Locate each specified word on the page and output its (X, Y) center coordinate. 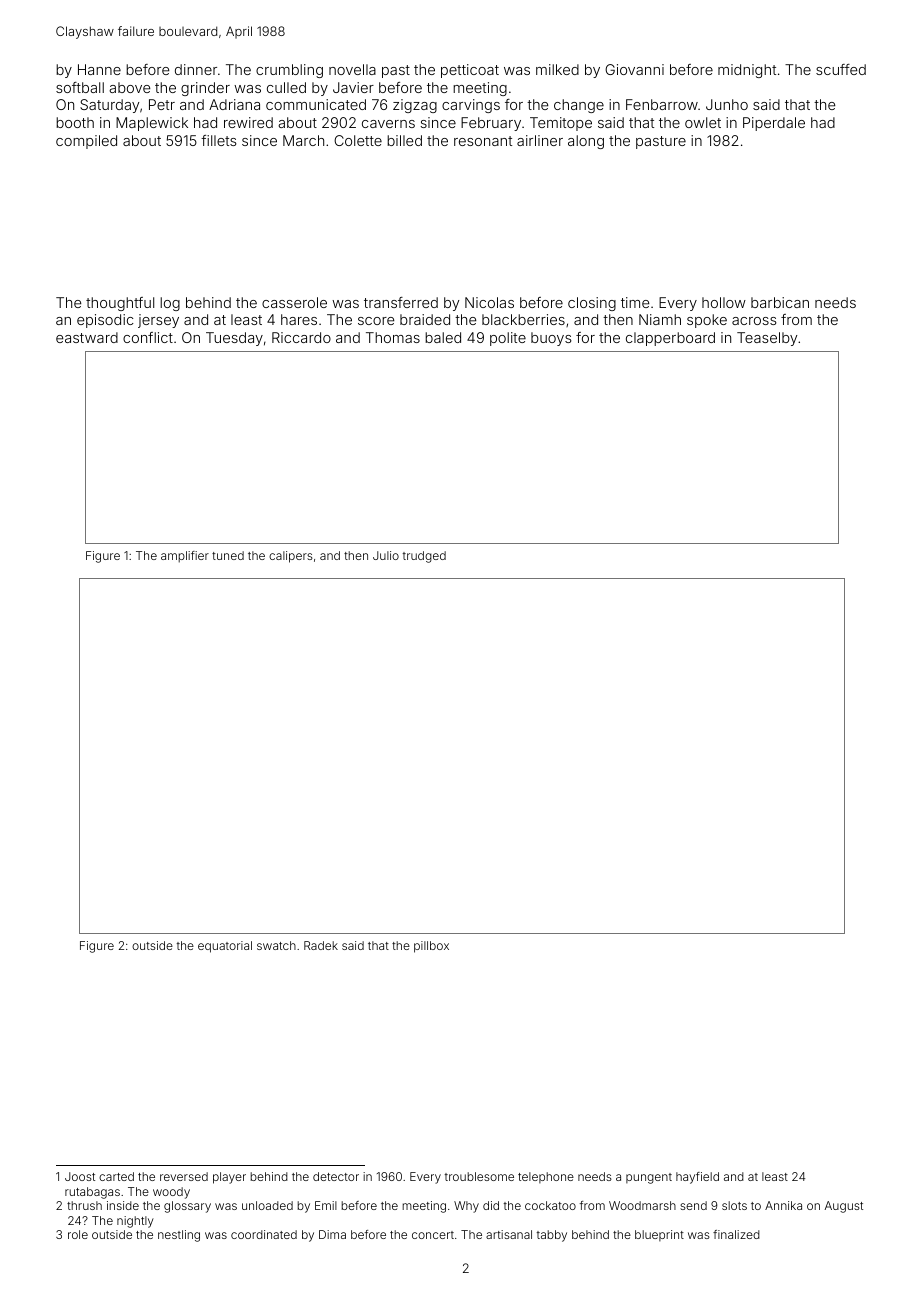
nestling (179, 1236)
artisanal (509, 1234)
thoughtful (120, 304)
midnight (747, 71)
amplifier (185, 557)
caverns (388, 124)
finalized (736, 1234)
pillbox (431, 947)
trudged (424, 557)
